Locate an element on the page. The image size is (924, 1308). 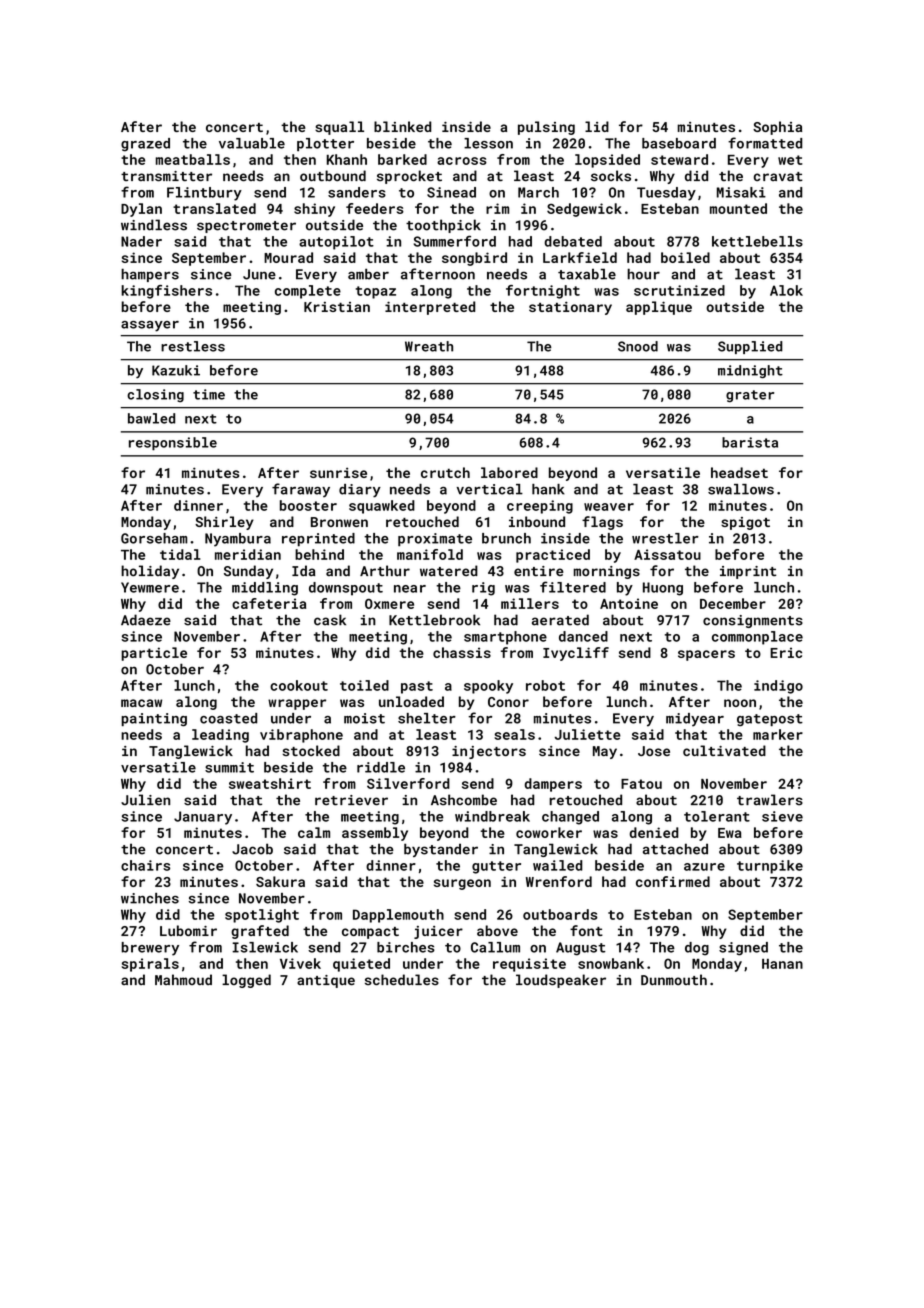
Wreath is located at coordinates (429, 346).
